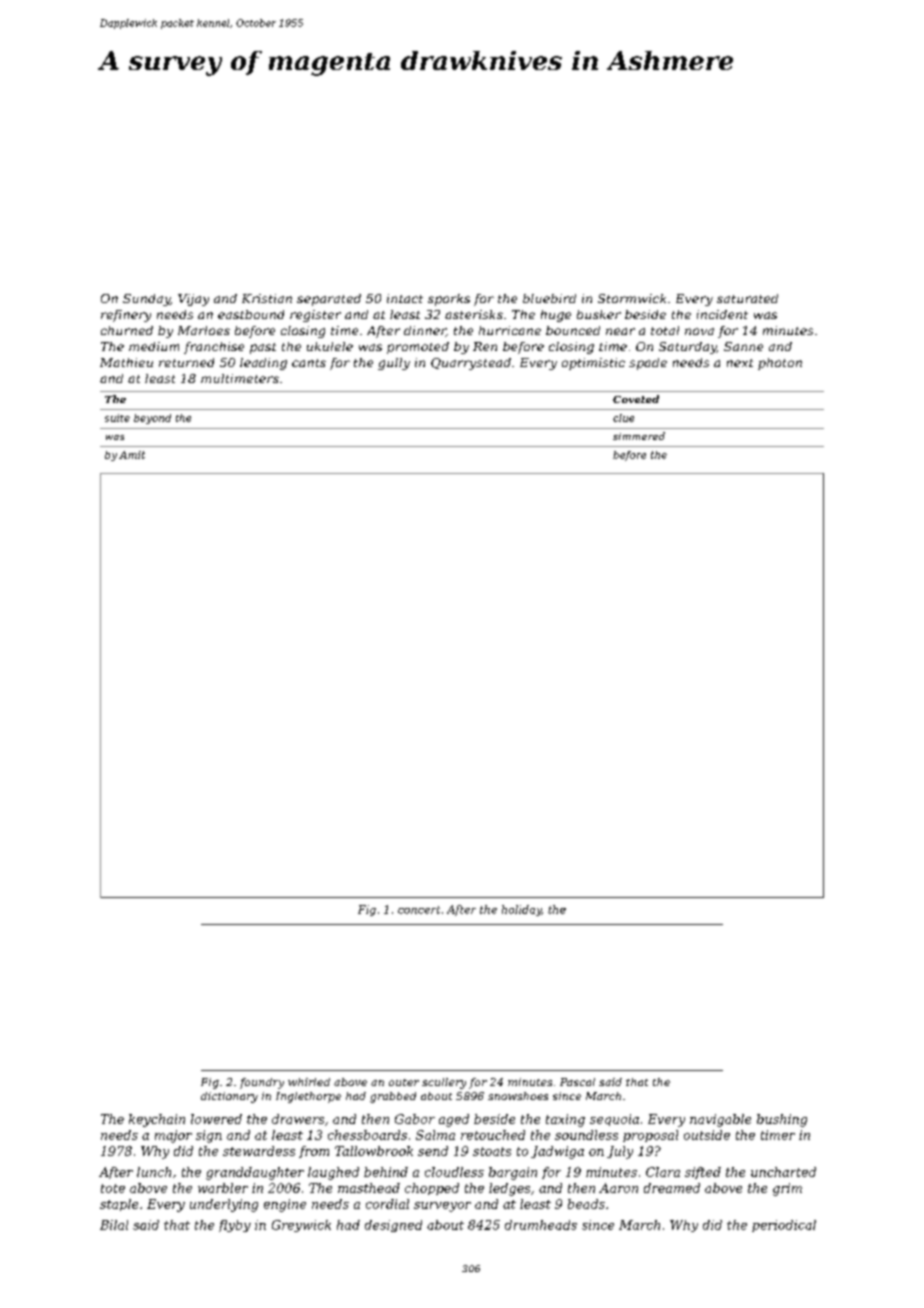  What do you see at coordinates (132, 455) in the page?
I see `Amit` at bounding box center [132, 455].
